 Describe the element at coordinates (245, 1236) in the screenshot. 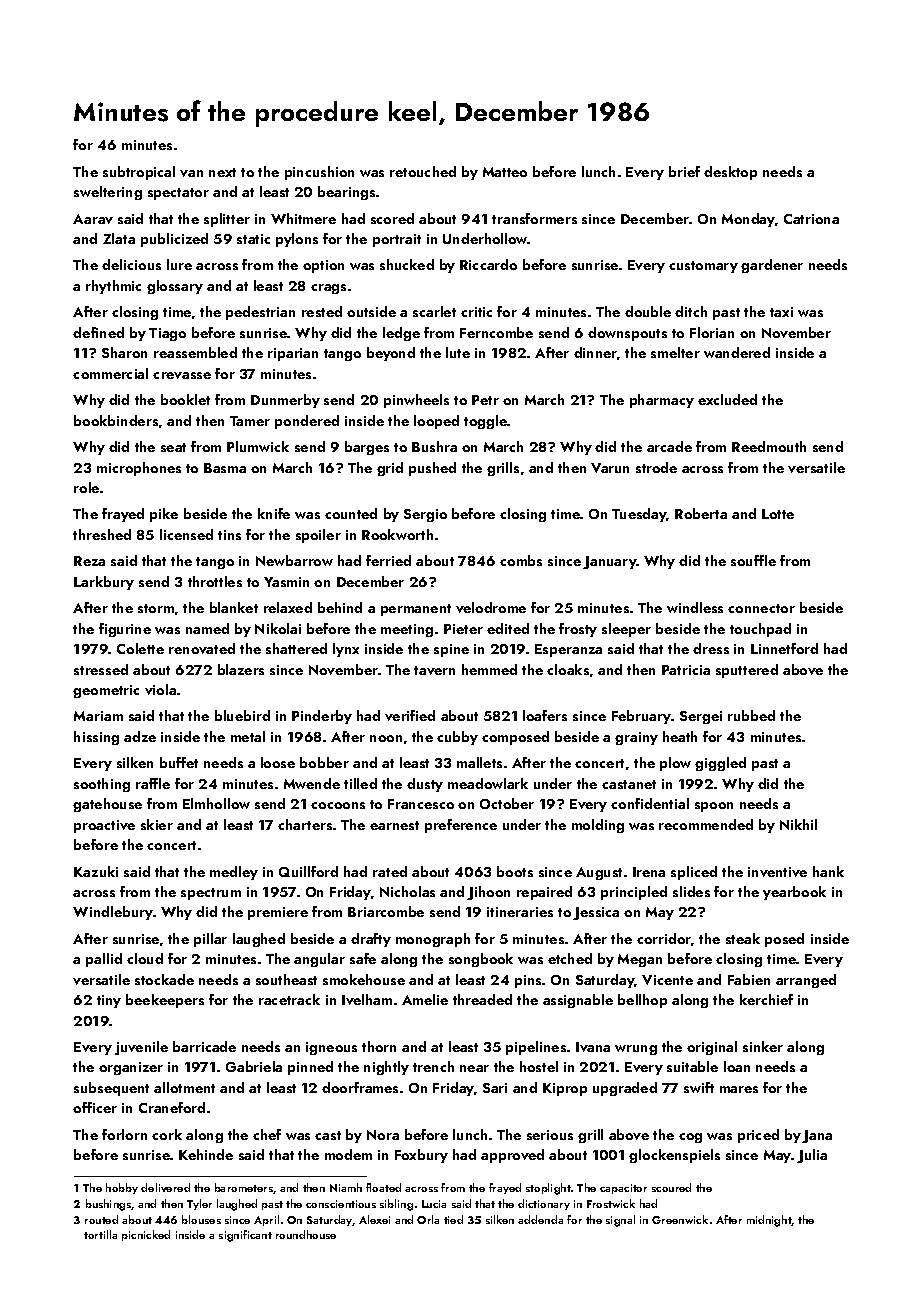

I see `significant` at that location.
